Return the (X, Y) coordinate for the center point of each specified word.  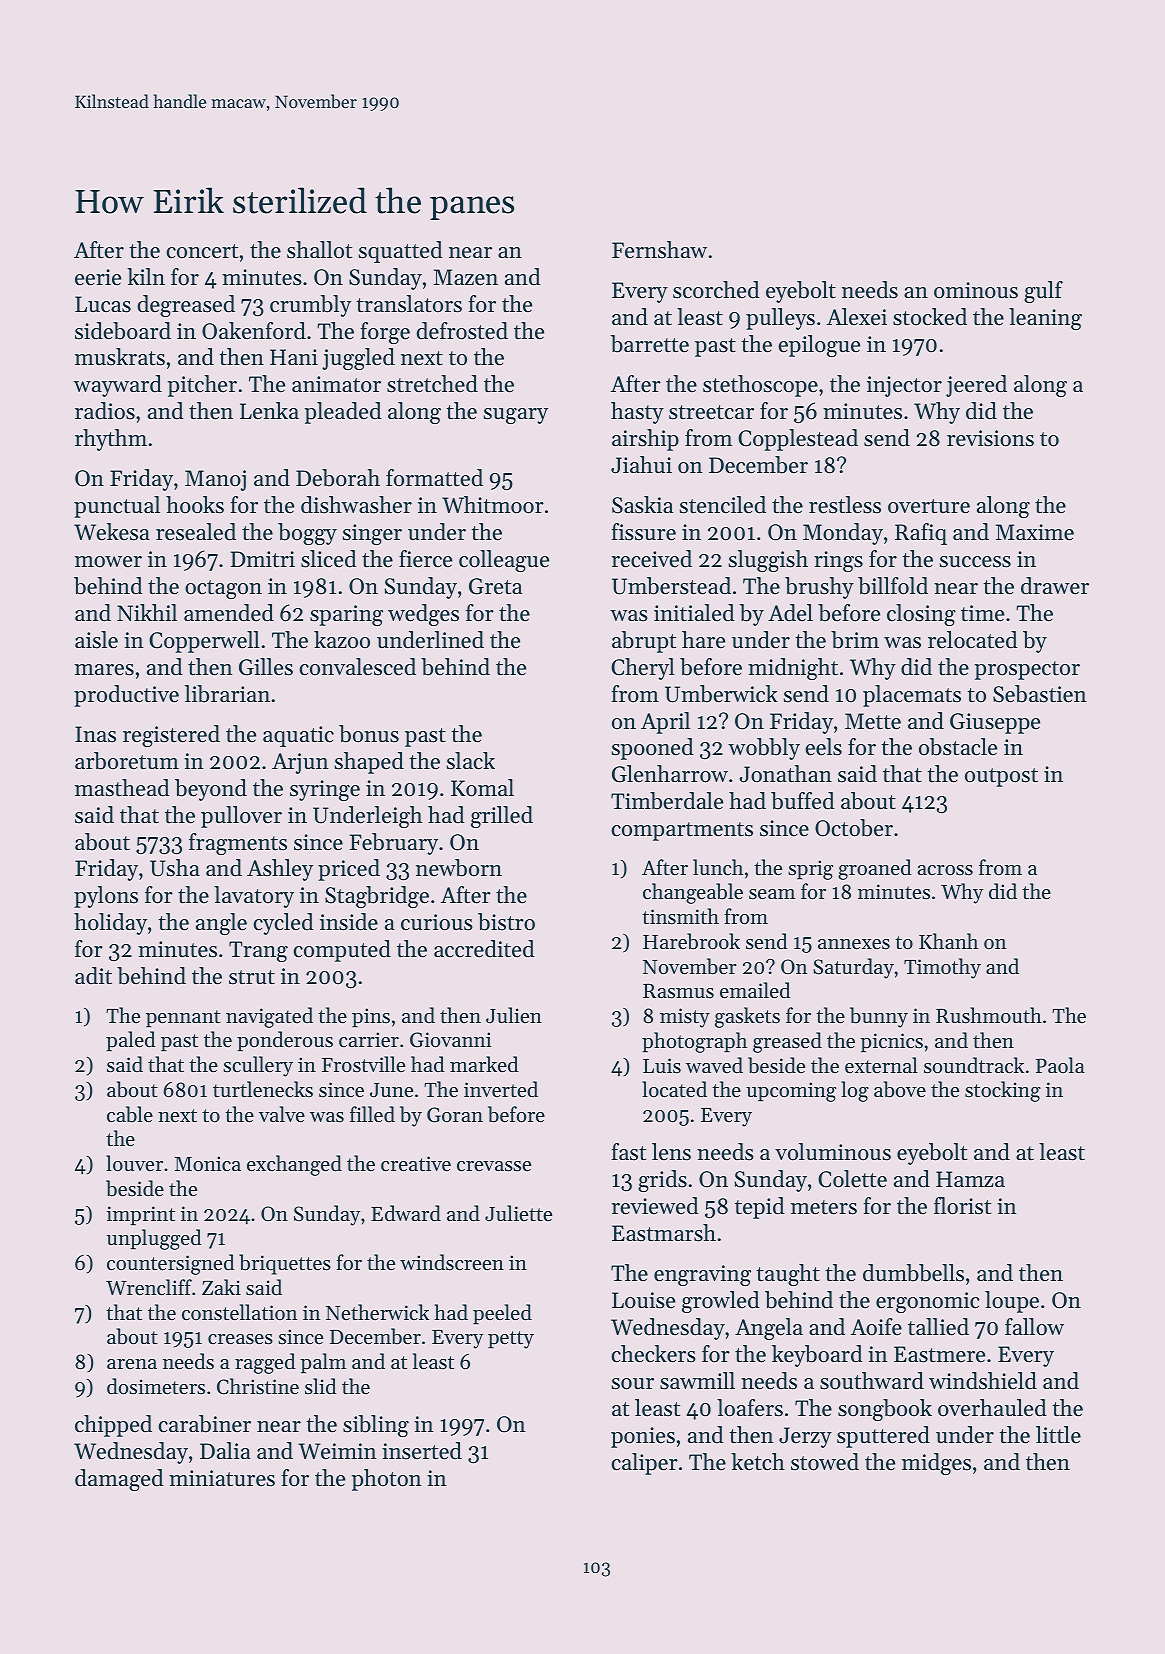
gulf (1043, 292)
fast (629, 1152)
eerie (98, 277)
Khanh (948, 941)
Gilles (266, 667)
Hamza (970, 1179)
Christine (258, 1386)
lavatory (254, 897)
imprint (141, 1216)
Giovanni (450, 1040)
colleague (504, 561)
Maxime (1035, 532)
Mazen (466, 277)
